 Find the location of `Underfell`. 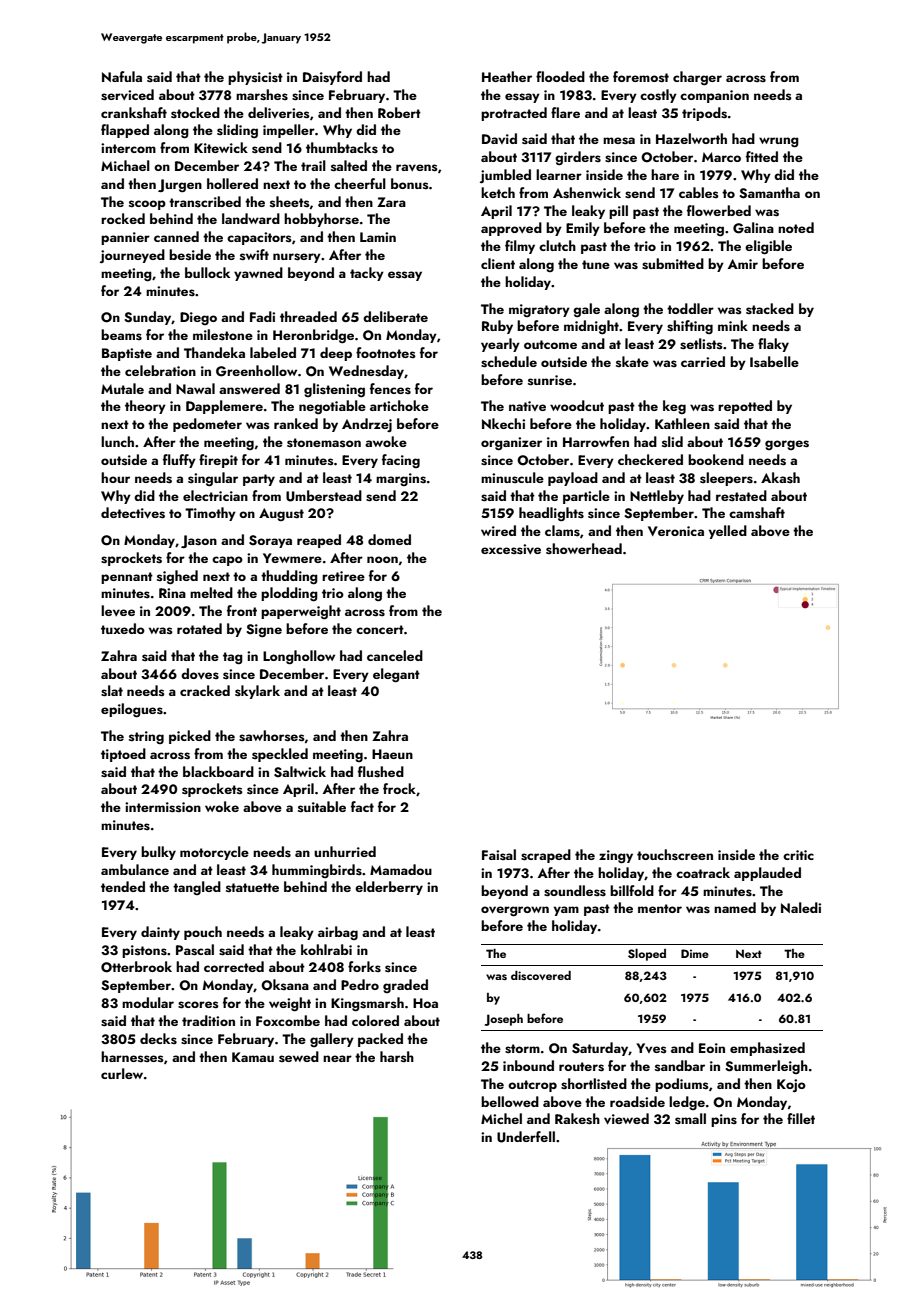

Underfell is located at coordinates (526, 1137).
